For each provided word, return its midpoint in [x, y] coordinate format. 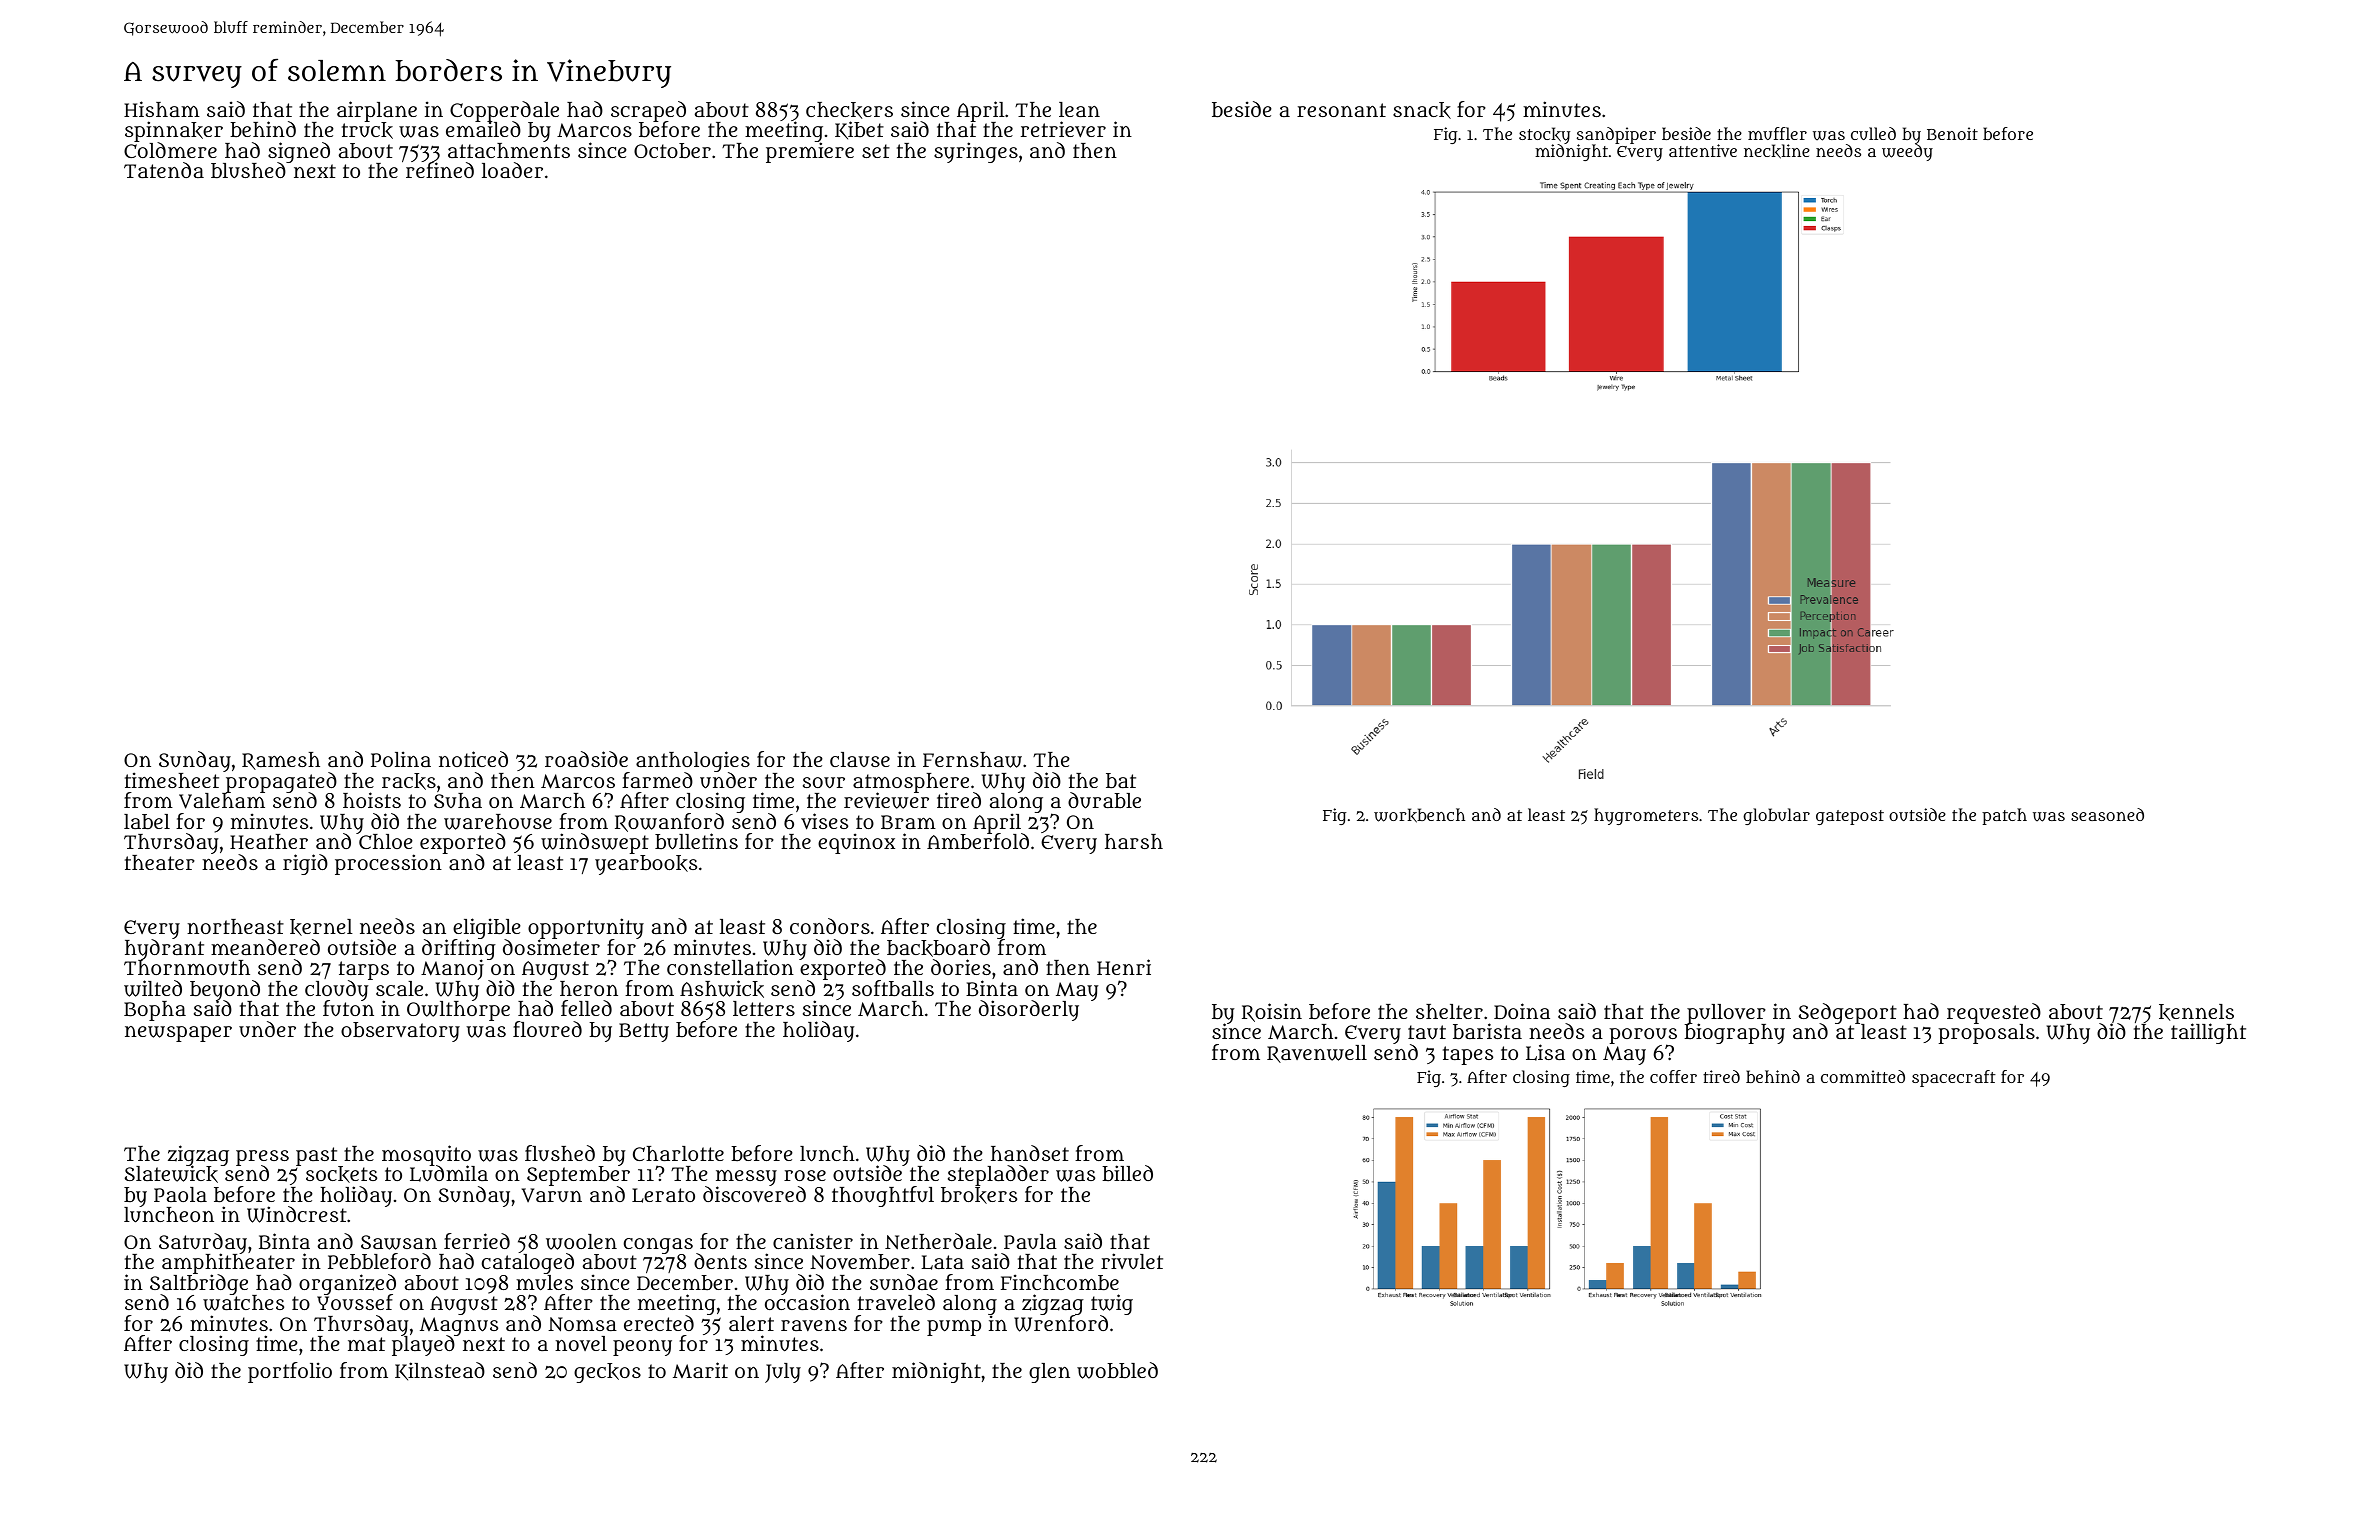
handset [1030, 1153]
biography [1734, 1034]
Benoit [1952, 133]
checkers [849, 110]
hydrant [164, 949]
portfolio [290, 1372]
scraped [648, 111]
